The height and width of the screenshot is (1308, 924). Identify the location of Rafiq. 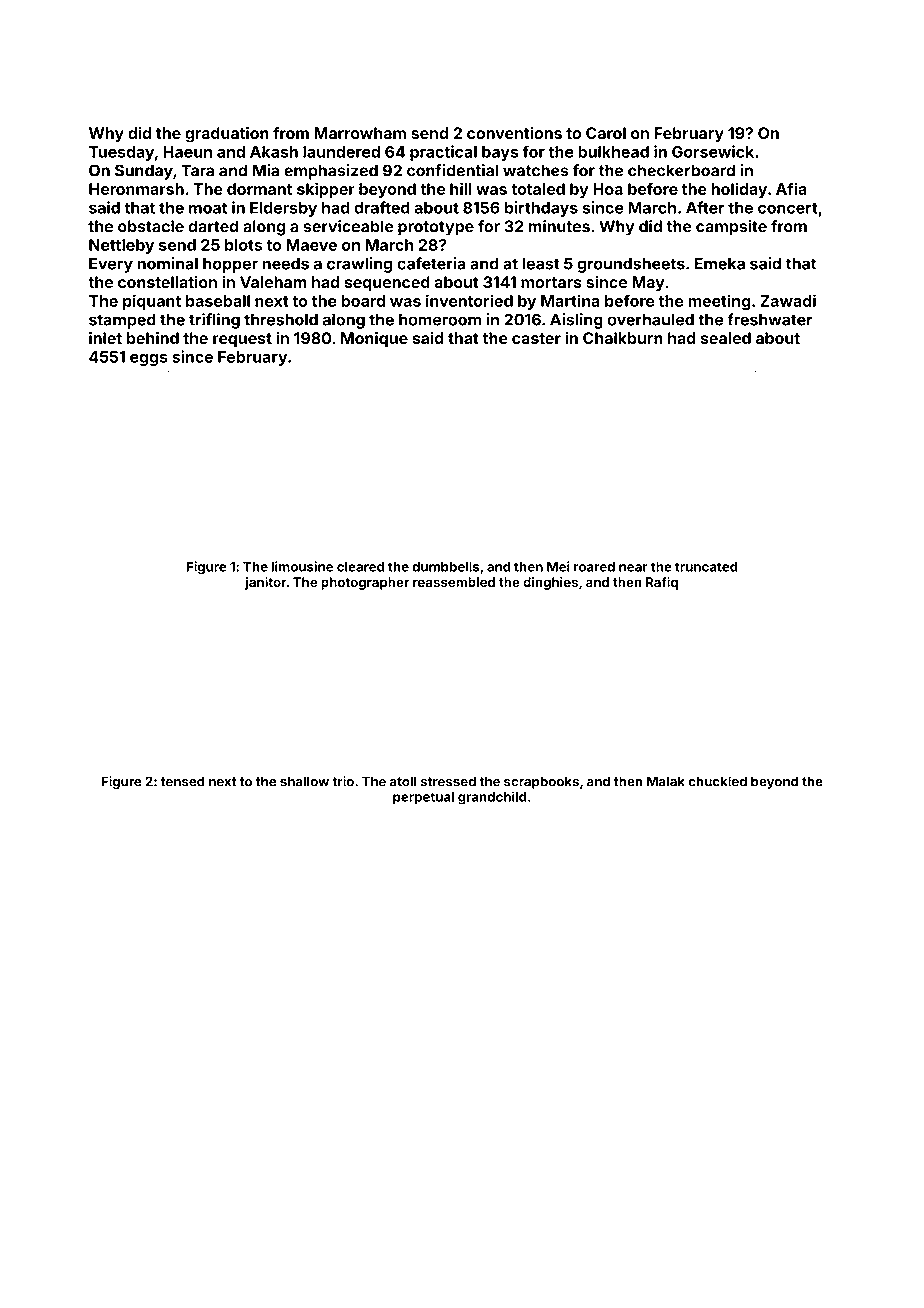
(662, 583).
